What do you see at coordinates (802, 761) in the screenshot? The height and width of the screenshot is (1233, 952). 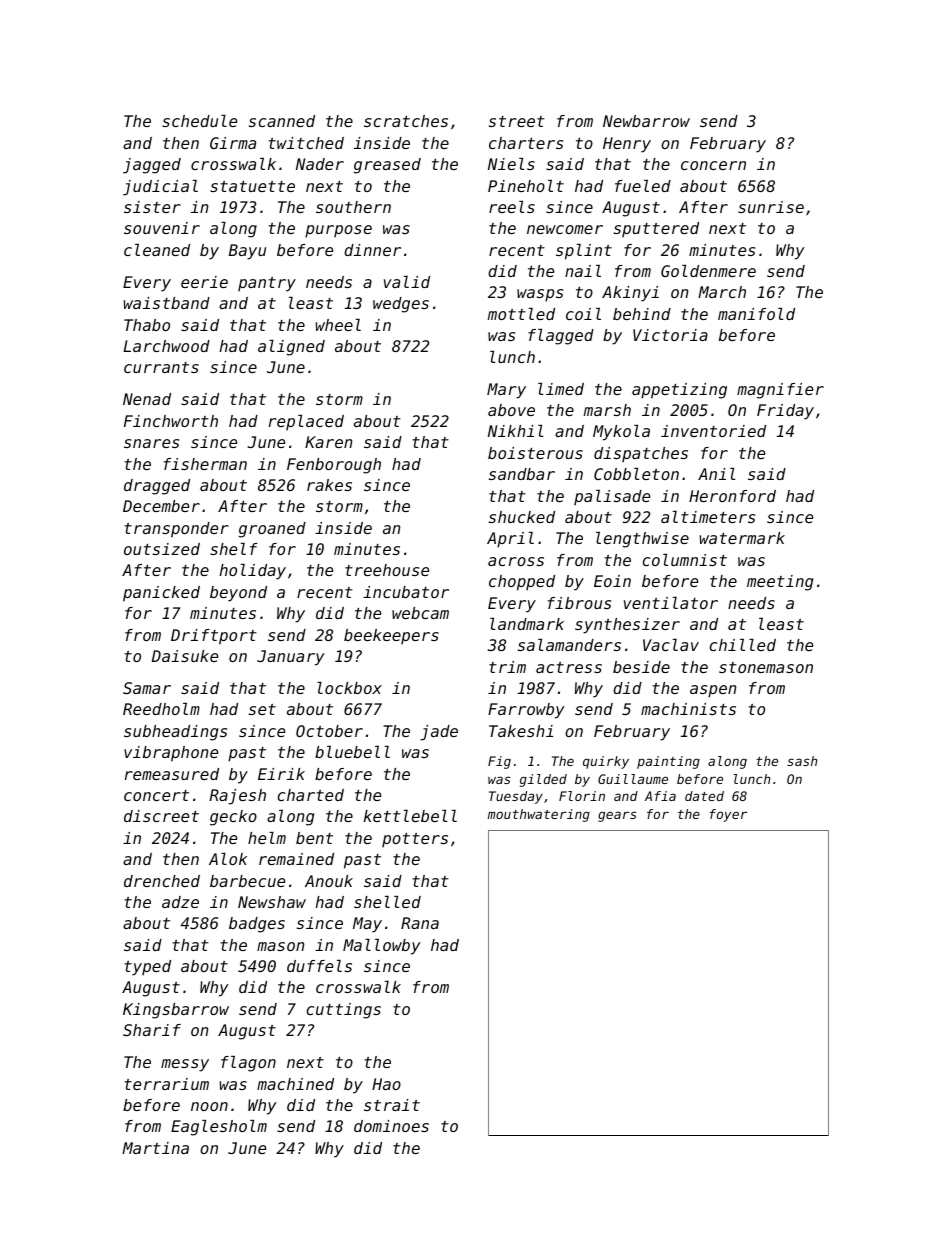 I see `sash` at bounding box center [802, 761].
